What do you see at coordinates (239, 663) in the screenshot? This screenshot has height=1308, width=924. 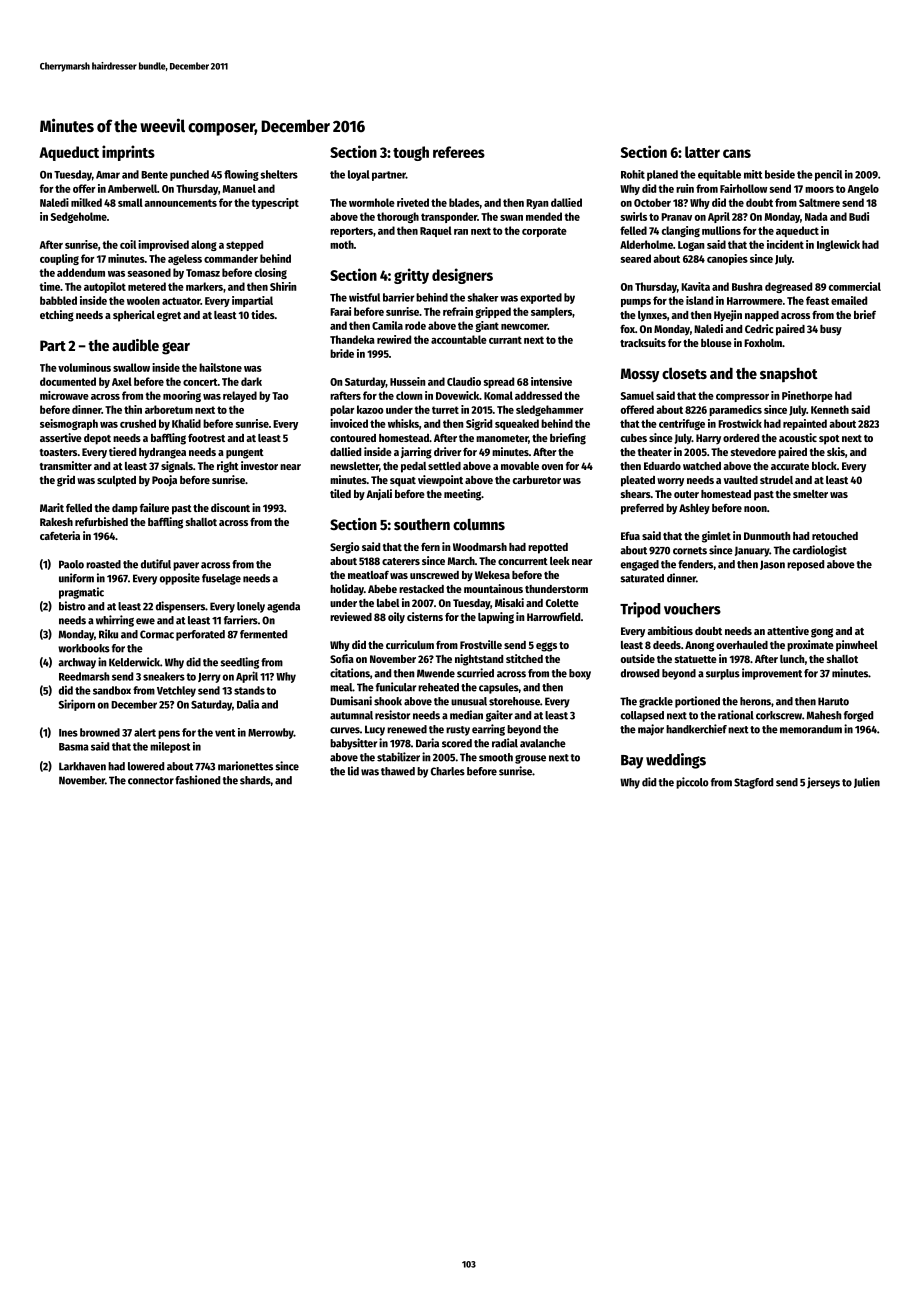 I see `seedling` at bounding box center [239, 663].
